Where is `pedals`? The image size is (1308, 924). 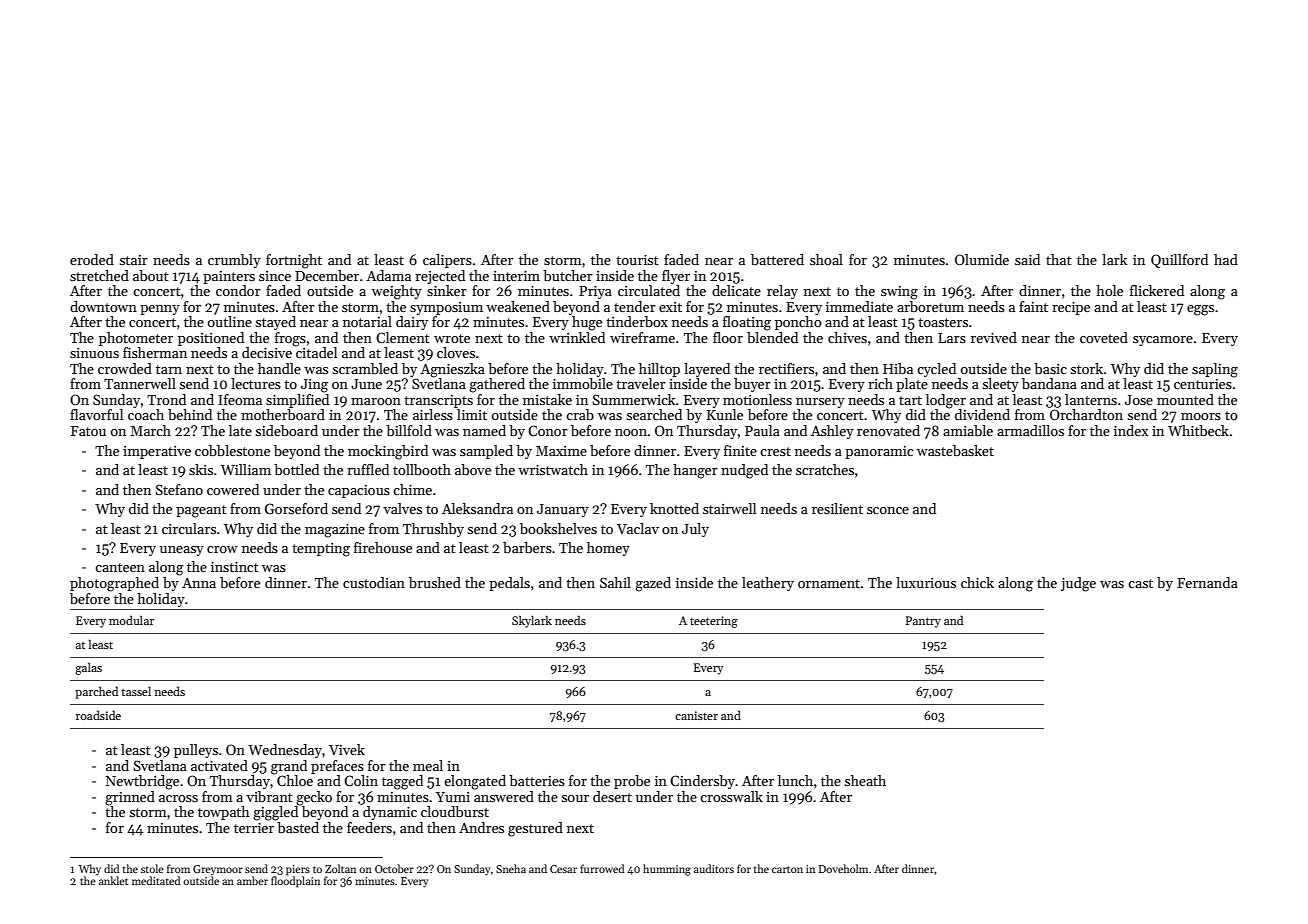 pedals is located at coordinates (509, 584).
